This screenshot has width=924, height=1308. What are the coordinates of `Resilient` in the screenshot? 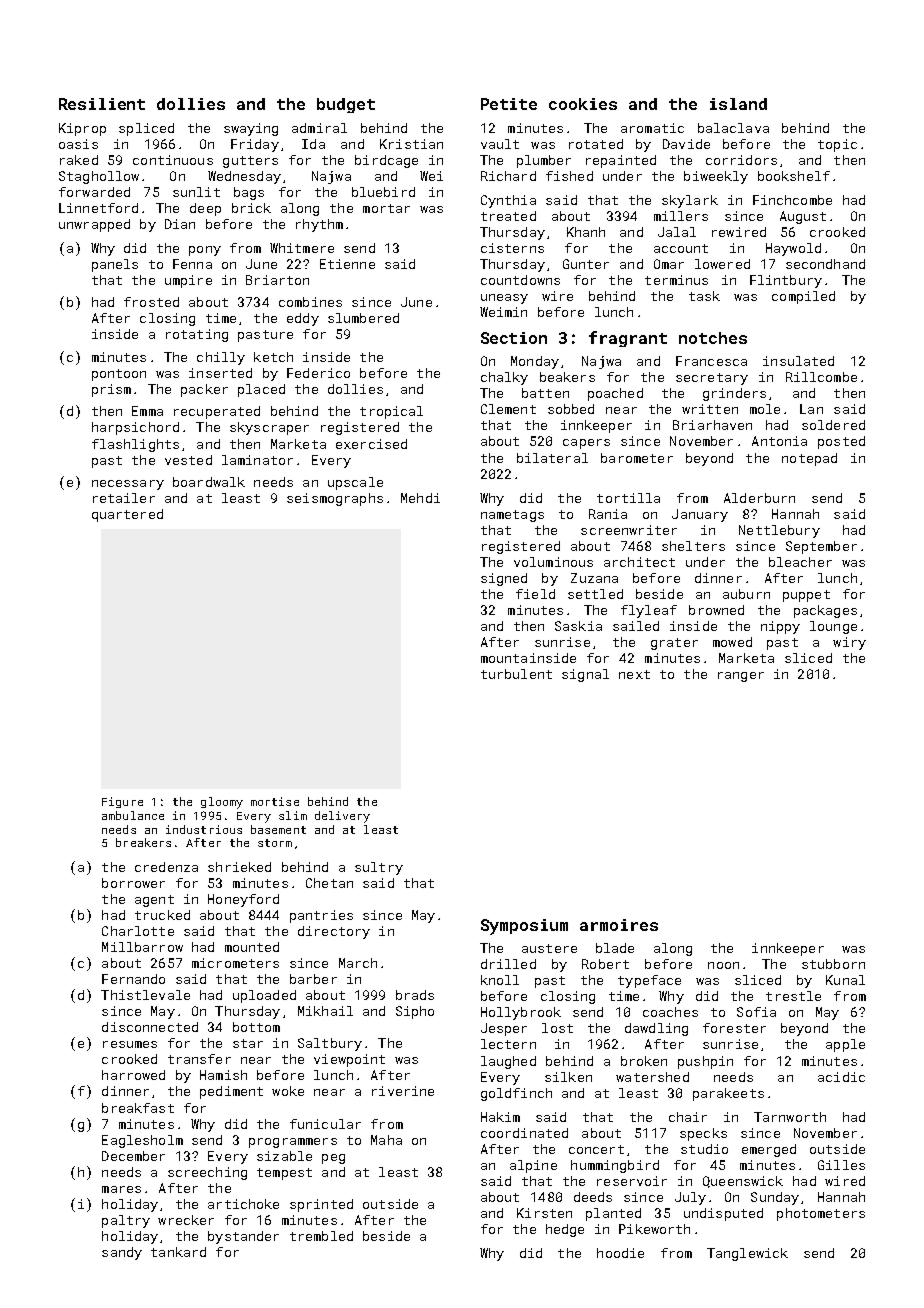 It's located at (102, 104).
